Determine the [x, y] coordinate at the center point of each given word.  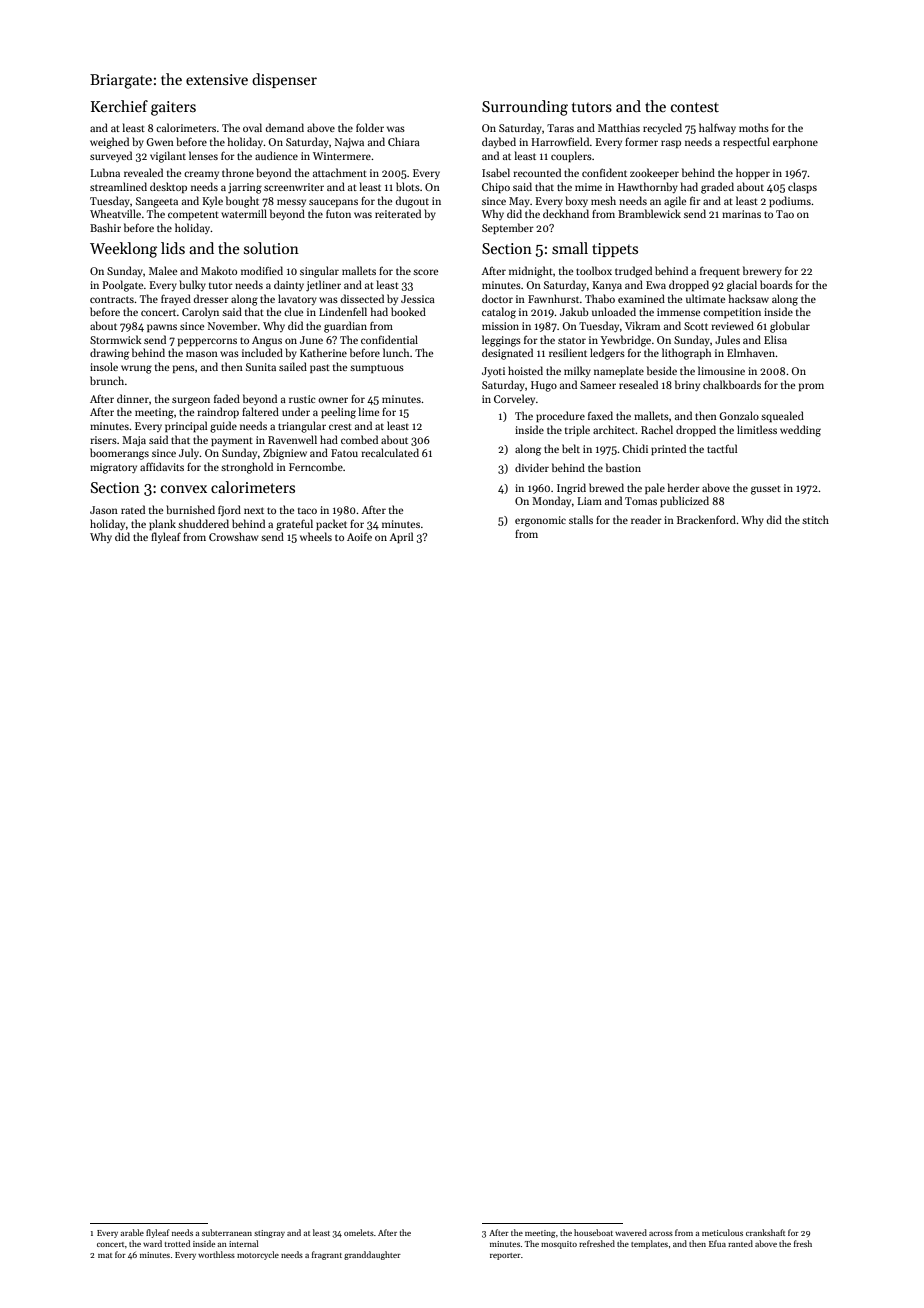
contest [695, 107]
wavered [631, 1232]
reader [646, 519]
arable [132, 1232]
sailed [293, 366]
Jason [104, 510]
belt [571, 448]
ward [152, 1243]
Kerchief [119, 106]
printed [668, 449]
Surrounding [525, 108]
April [401, 537]
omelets [359, 1232]
